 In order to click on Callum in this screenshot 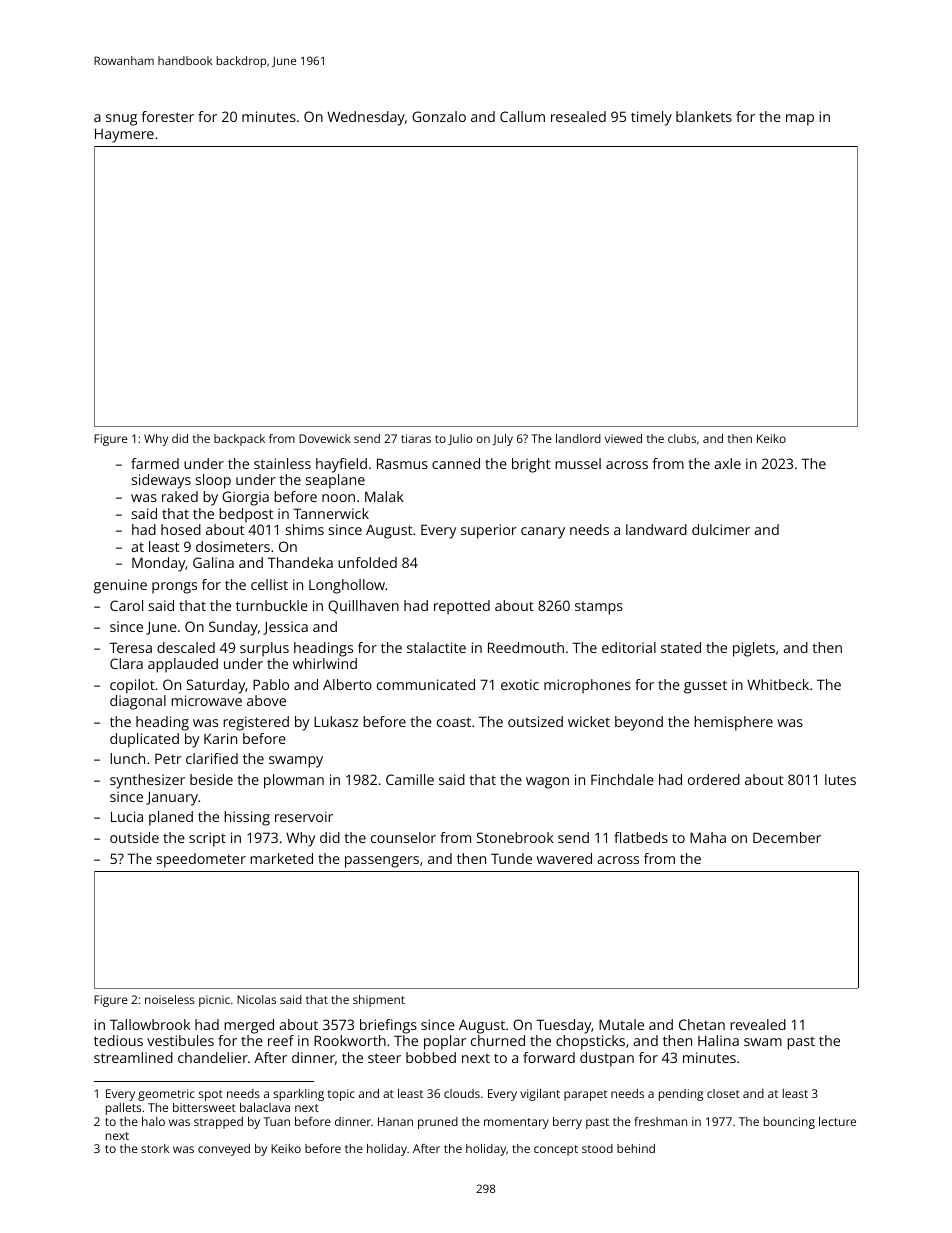, I will do `click(522, 116)`.
